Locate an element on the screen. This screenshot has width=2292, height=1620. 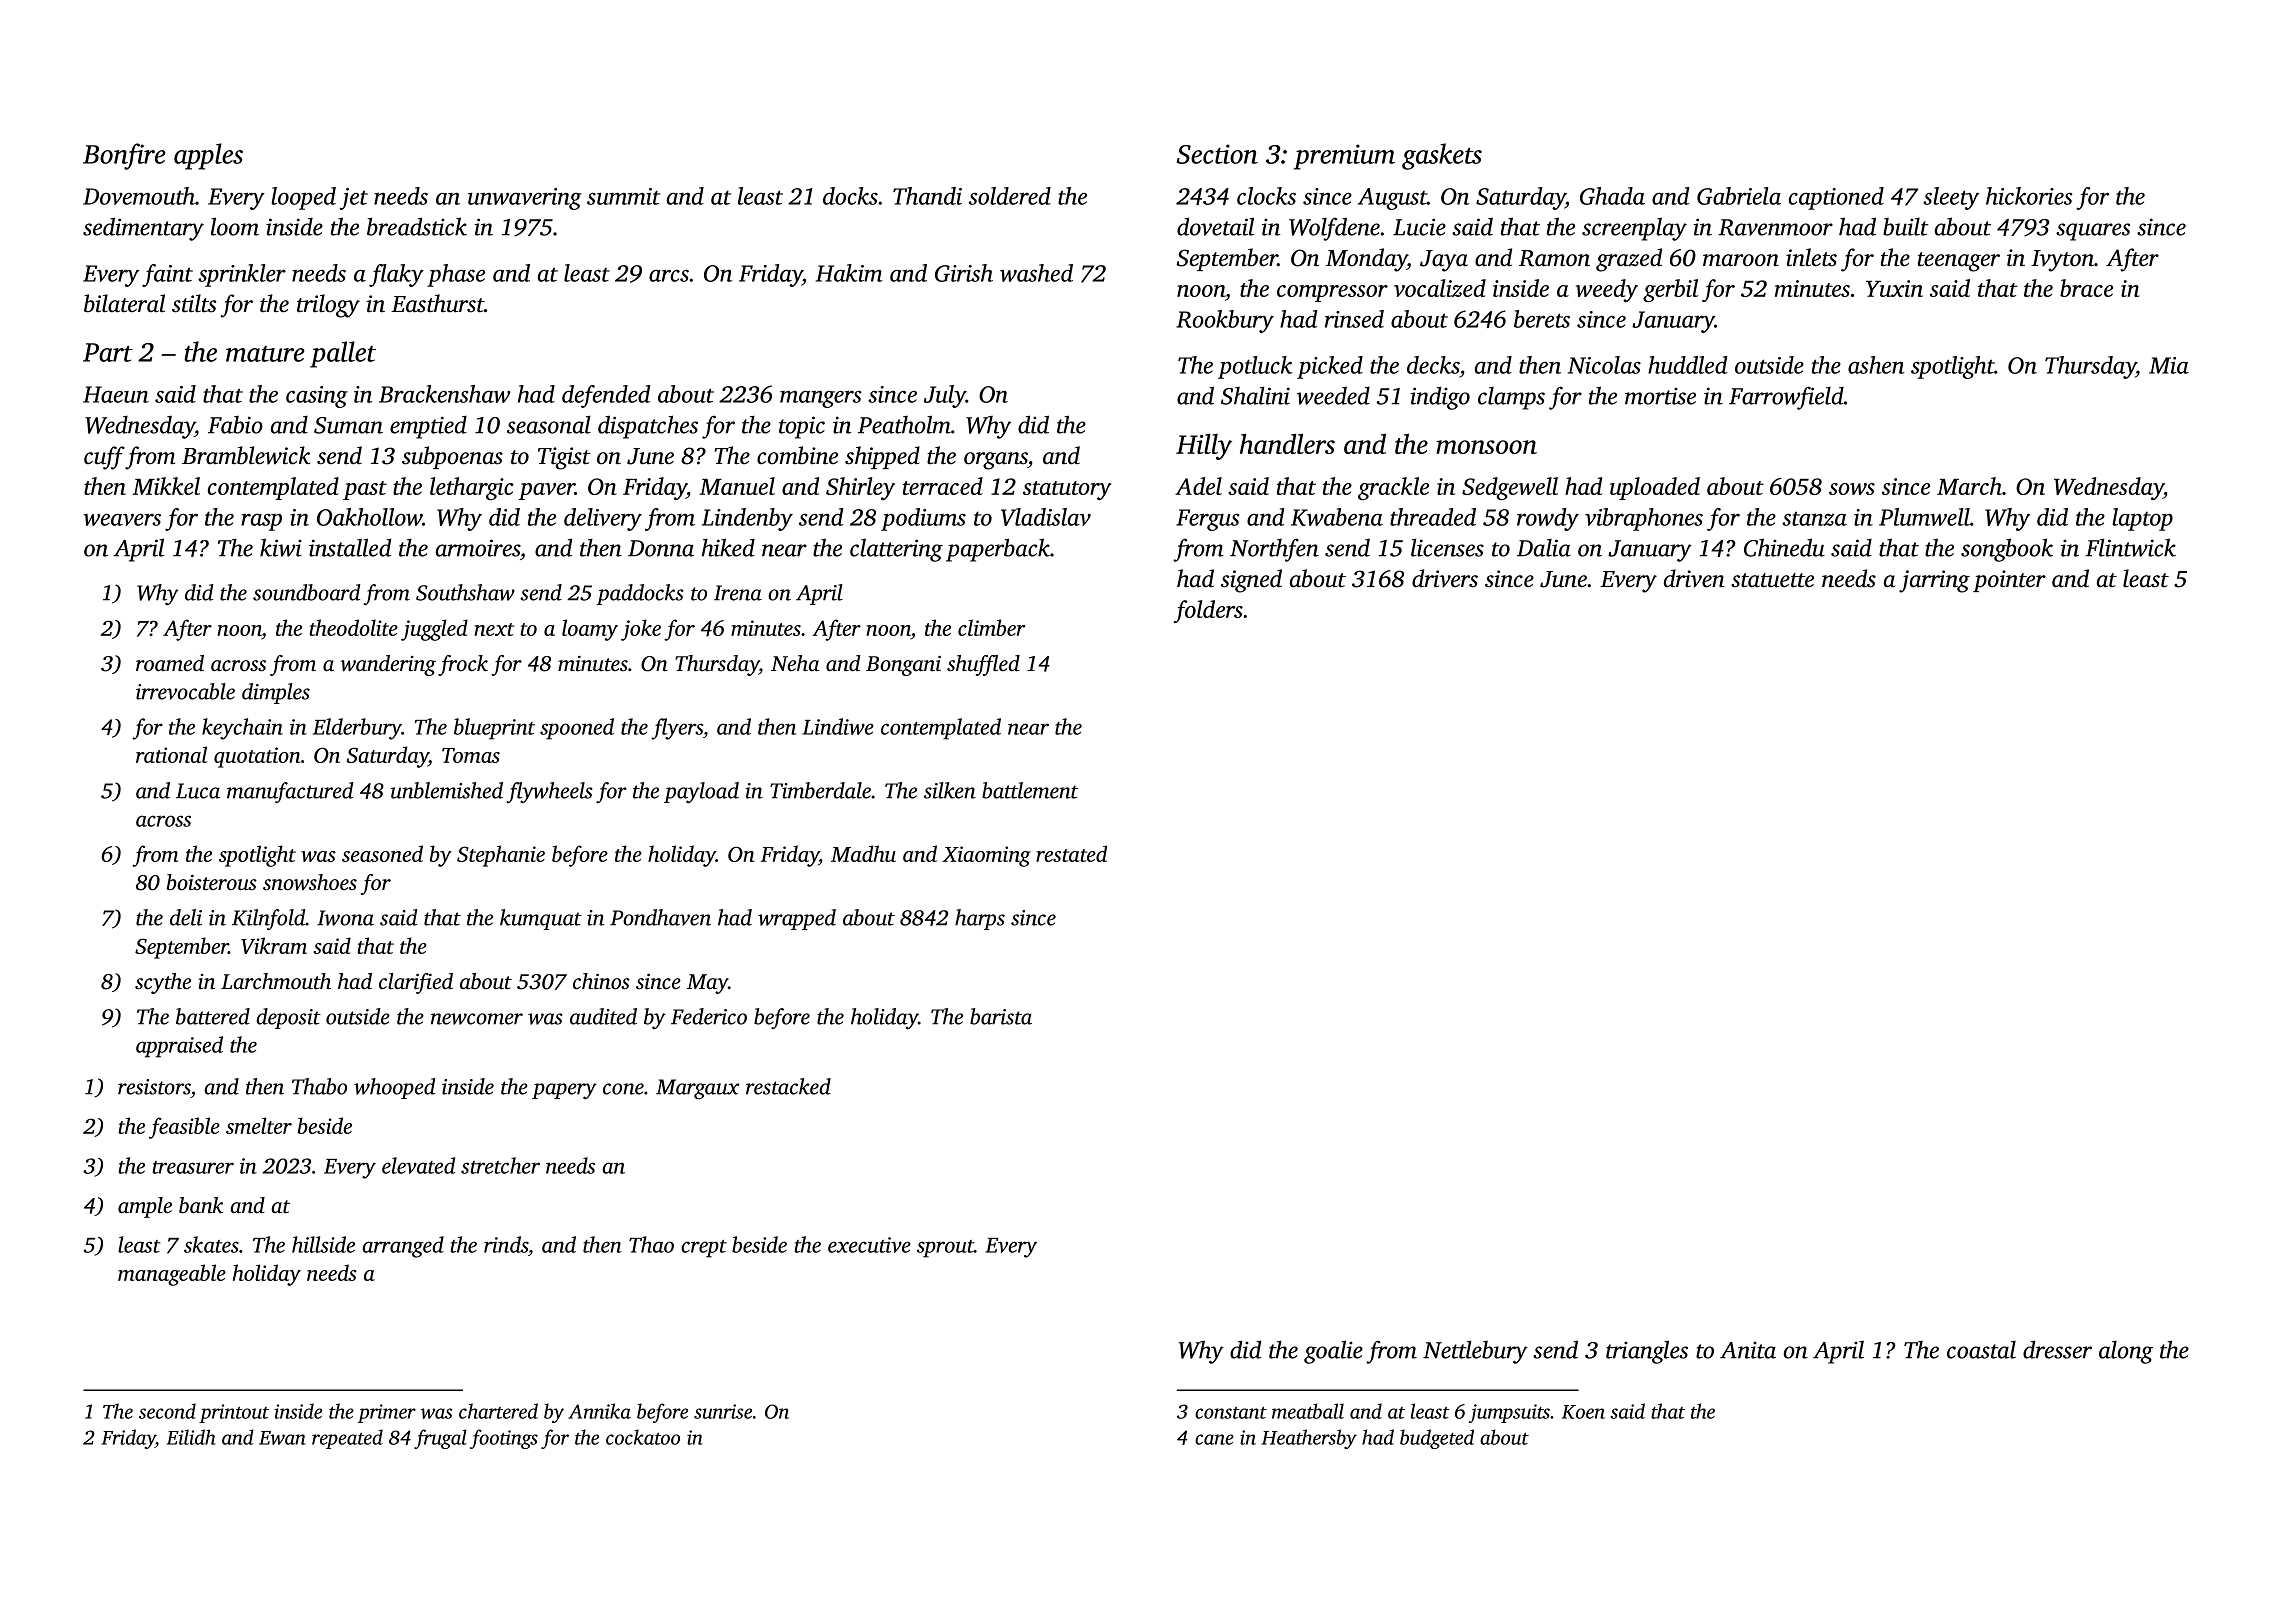
arranged is located at coordinates (403, 1247).
